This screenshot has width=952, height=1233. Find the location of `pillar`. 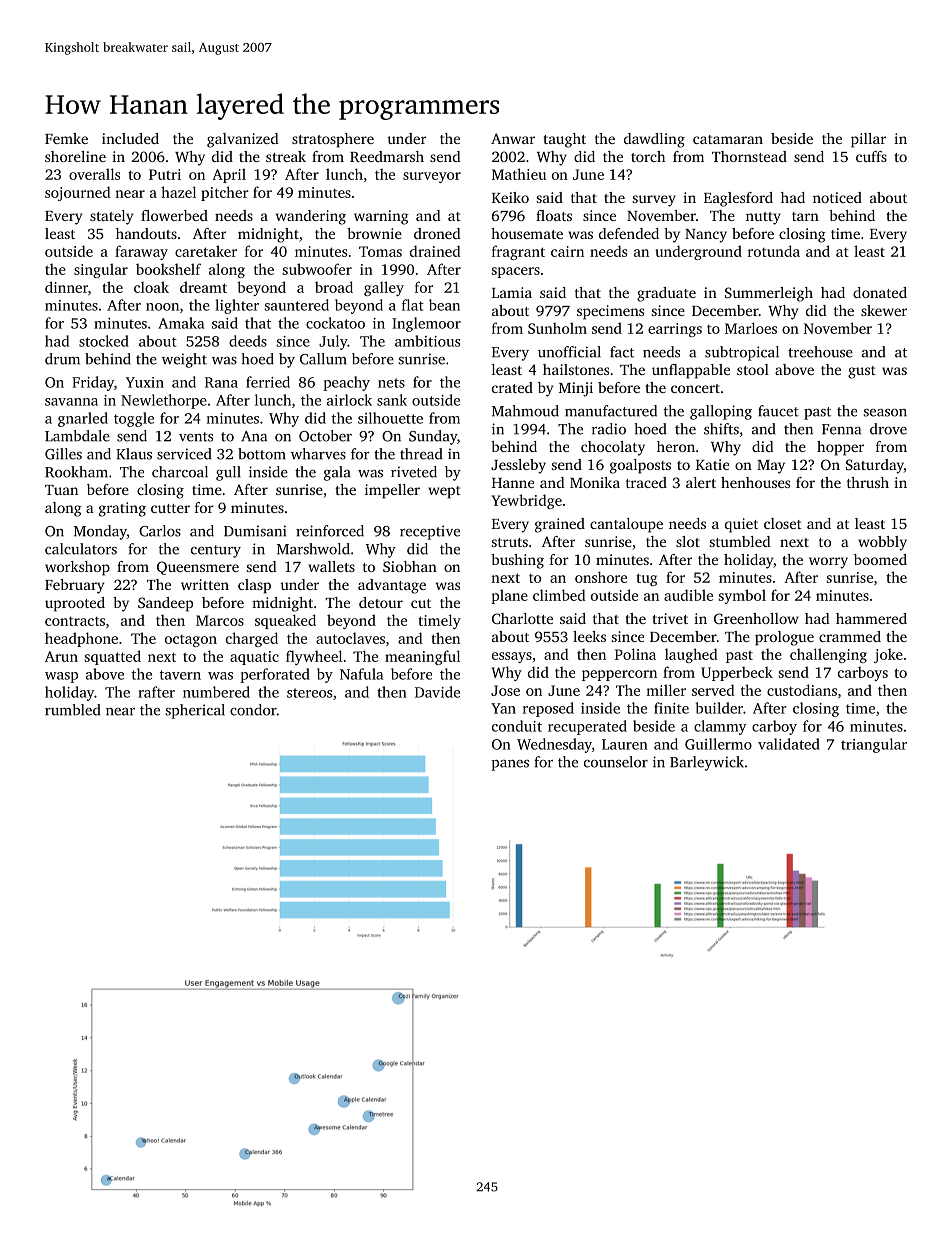

pillar is located at coordinates (868, 140).
